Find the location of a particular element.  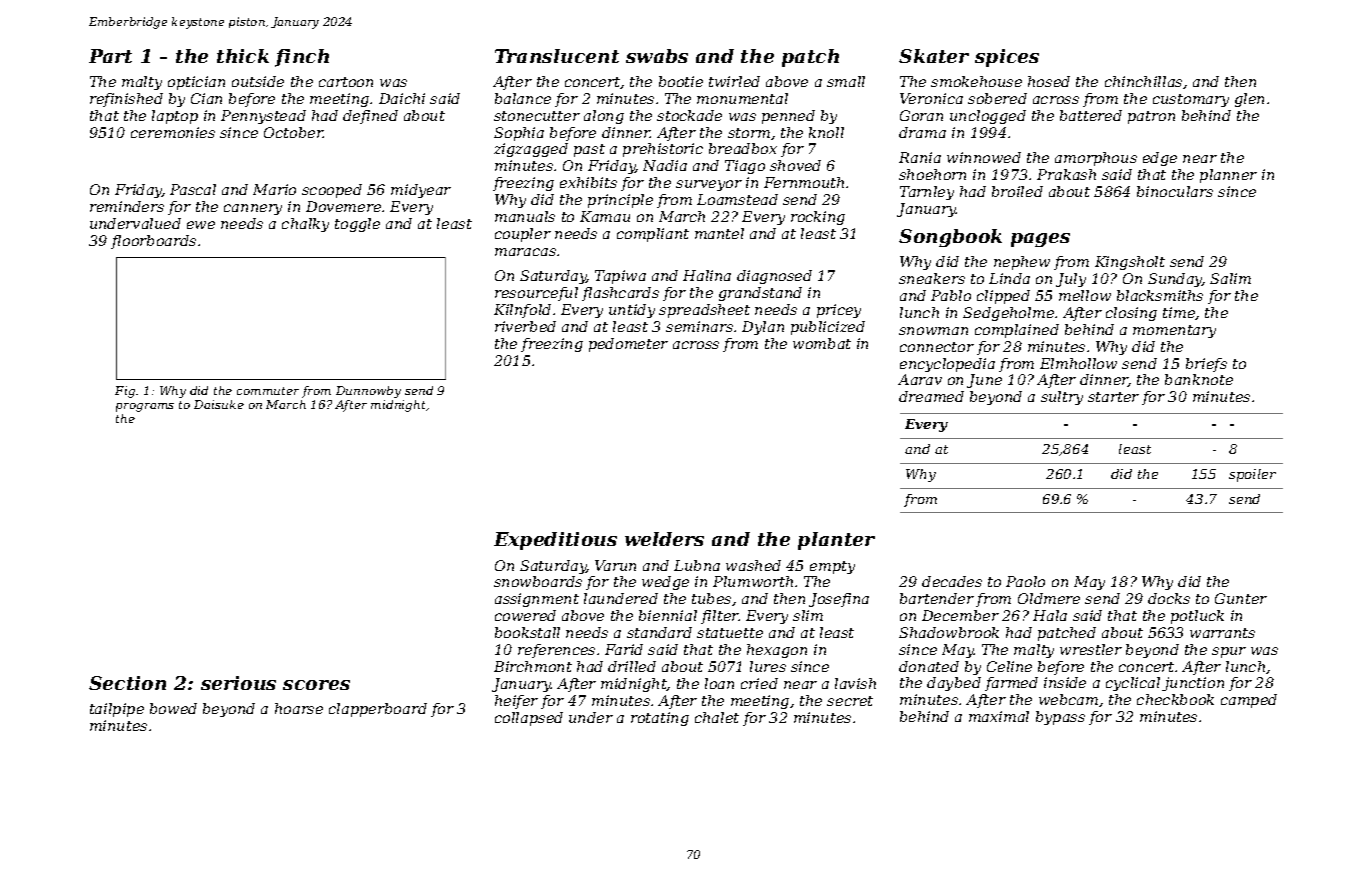

hoarse is located at coordinates (299, 708).
